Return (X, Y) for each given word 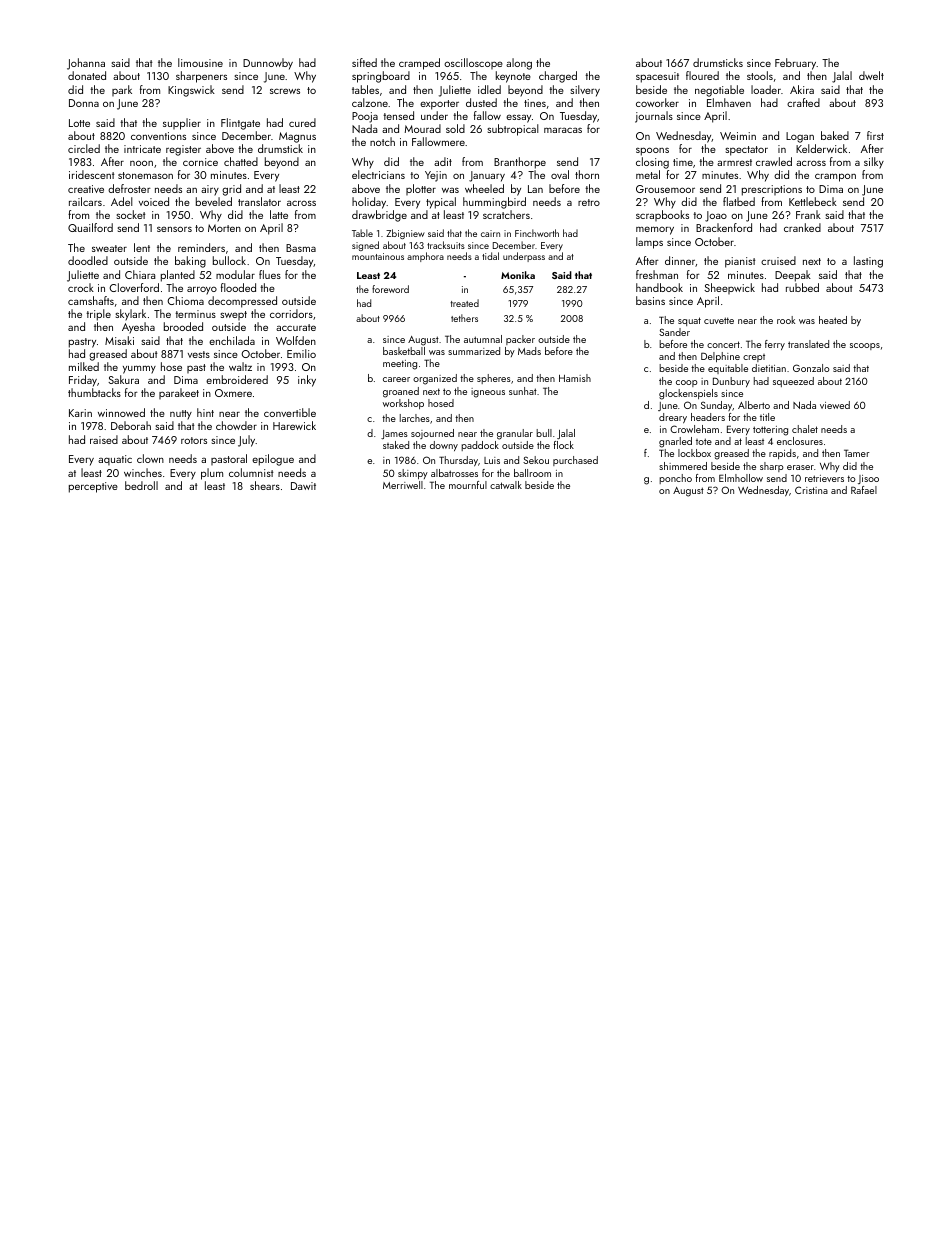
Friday (83, 381)
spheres (494, 379)
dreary (673, 418)
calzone (370, 102)
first (875, 135)
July (247, 441)
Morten (224, 228)
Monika (518, 275)
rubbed (802, 287)
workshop (403, 404)
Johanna (86, 64)
